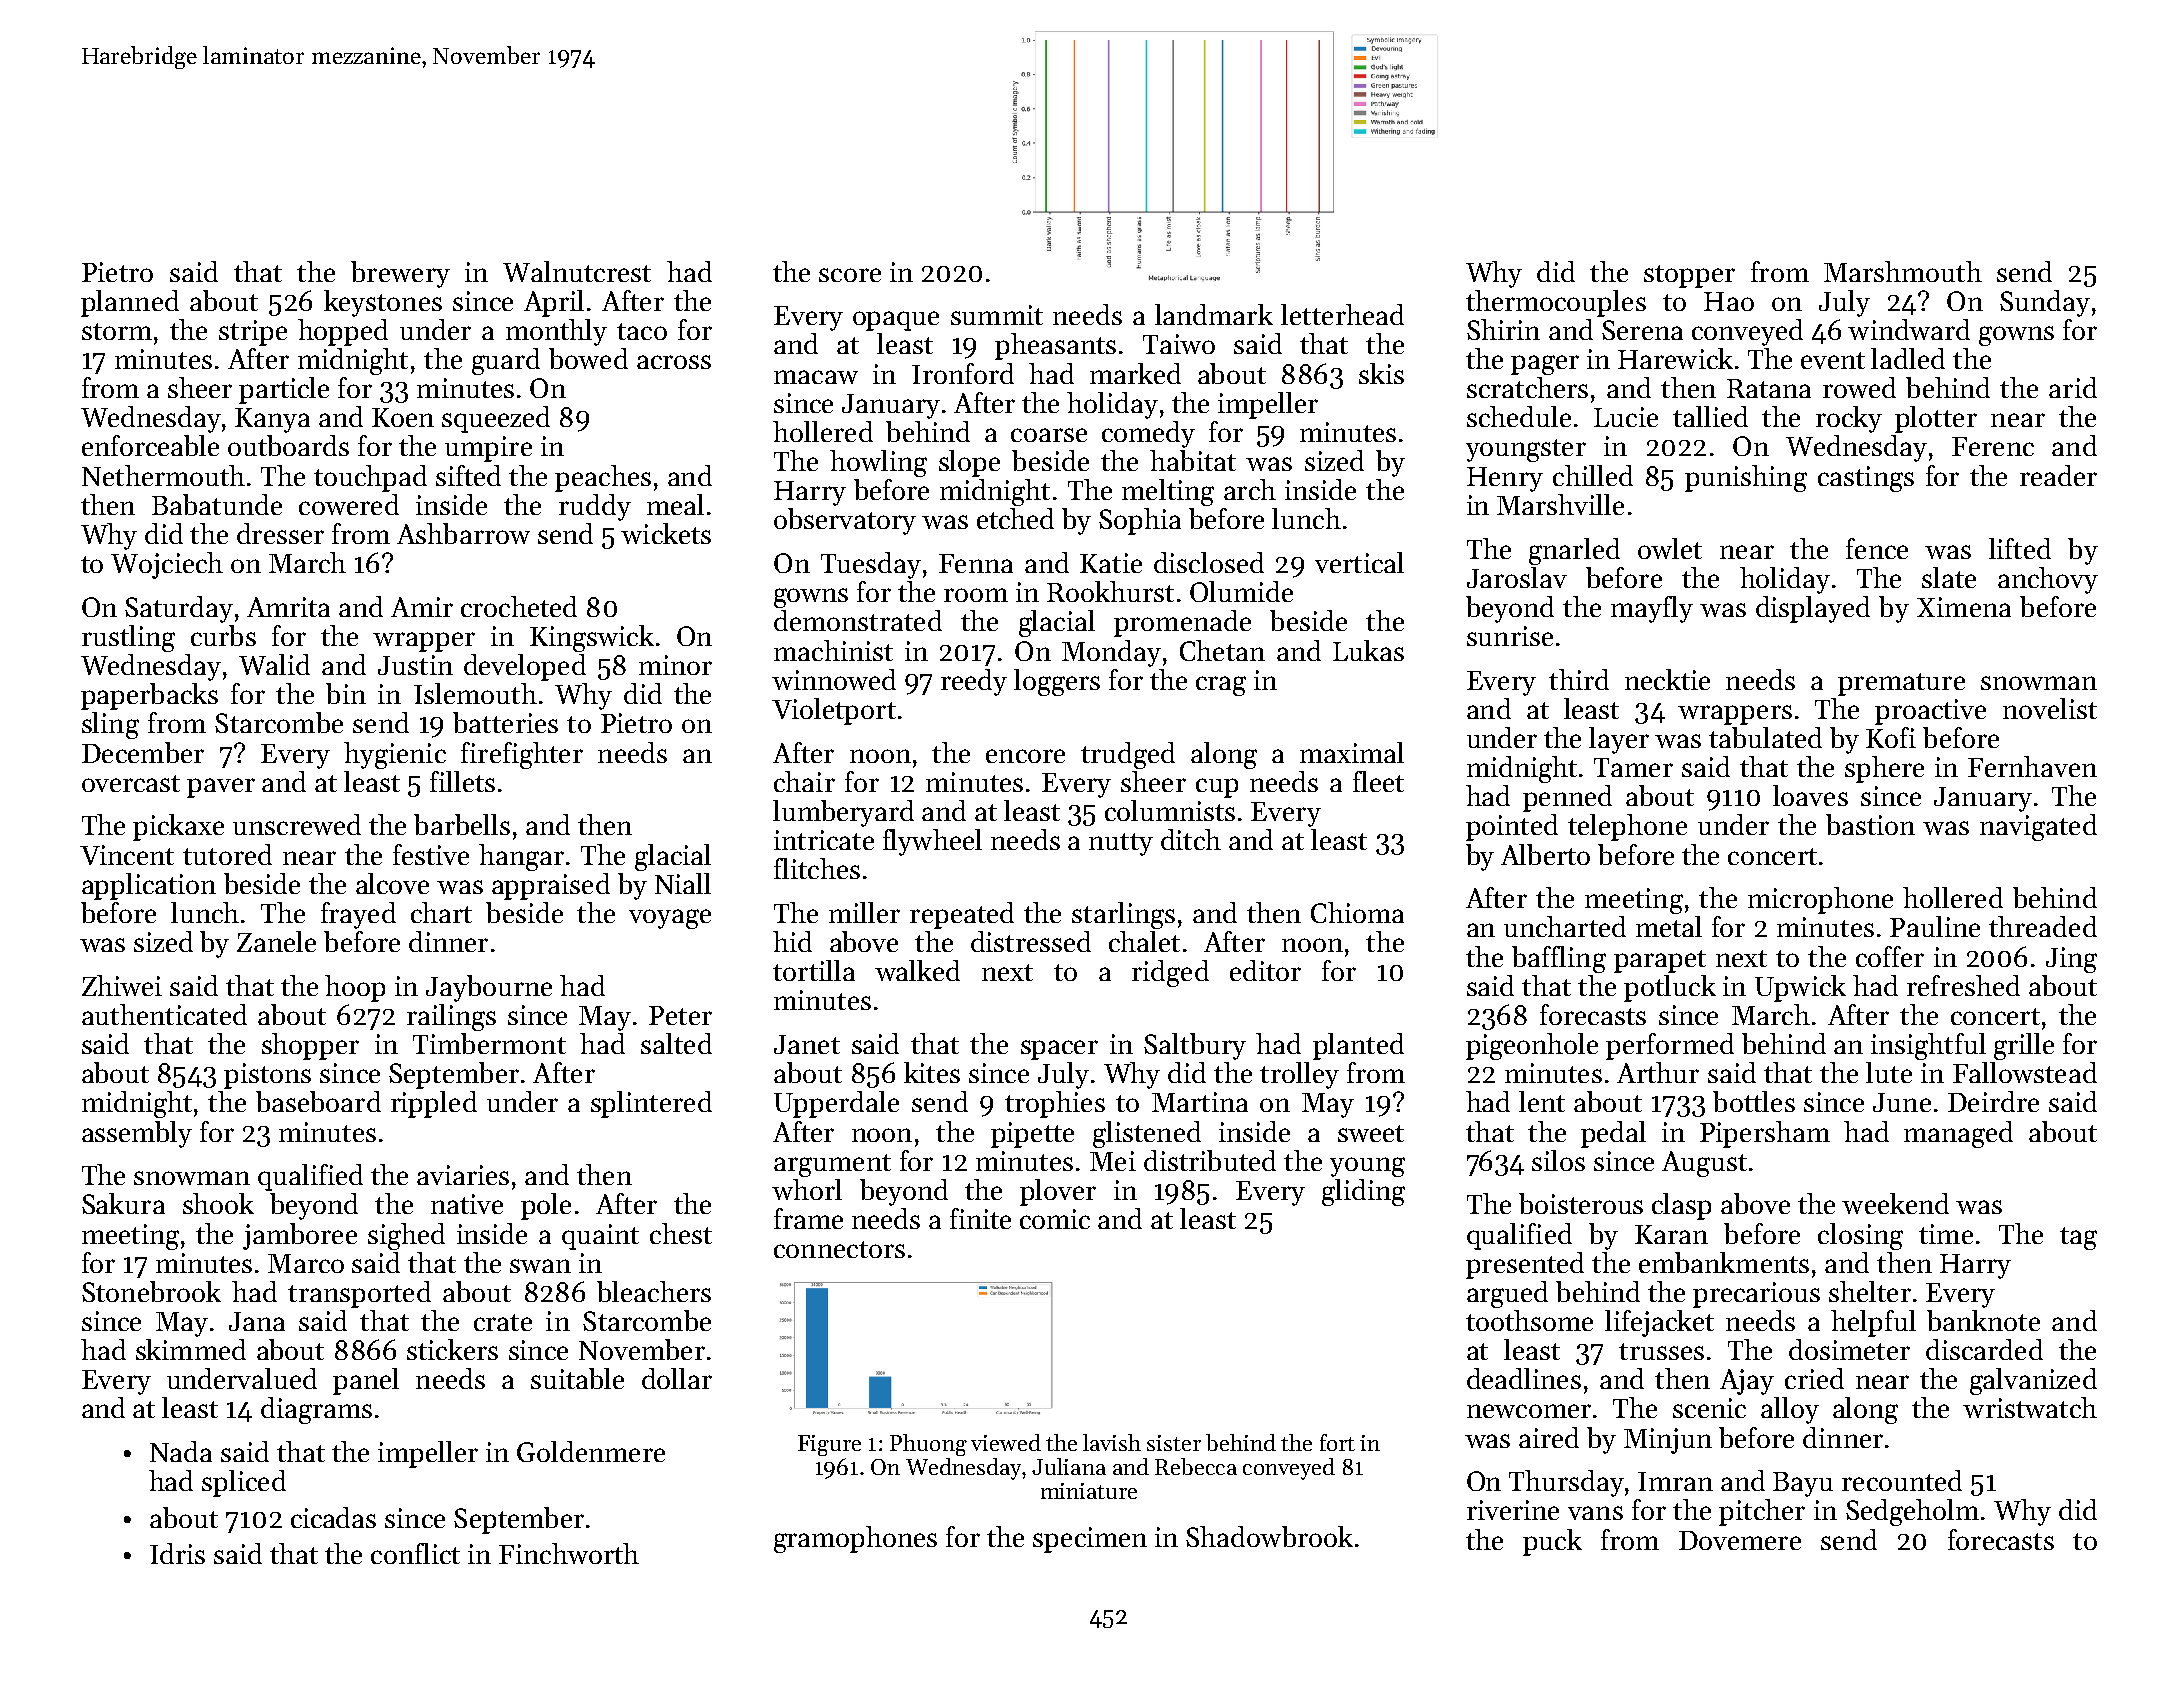 The height and width of the screenshot is (1683, 2178). I want to click on hoop, so click(355, 988).
